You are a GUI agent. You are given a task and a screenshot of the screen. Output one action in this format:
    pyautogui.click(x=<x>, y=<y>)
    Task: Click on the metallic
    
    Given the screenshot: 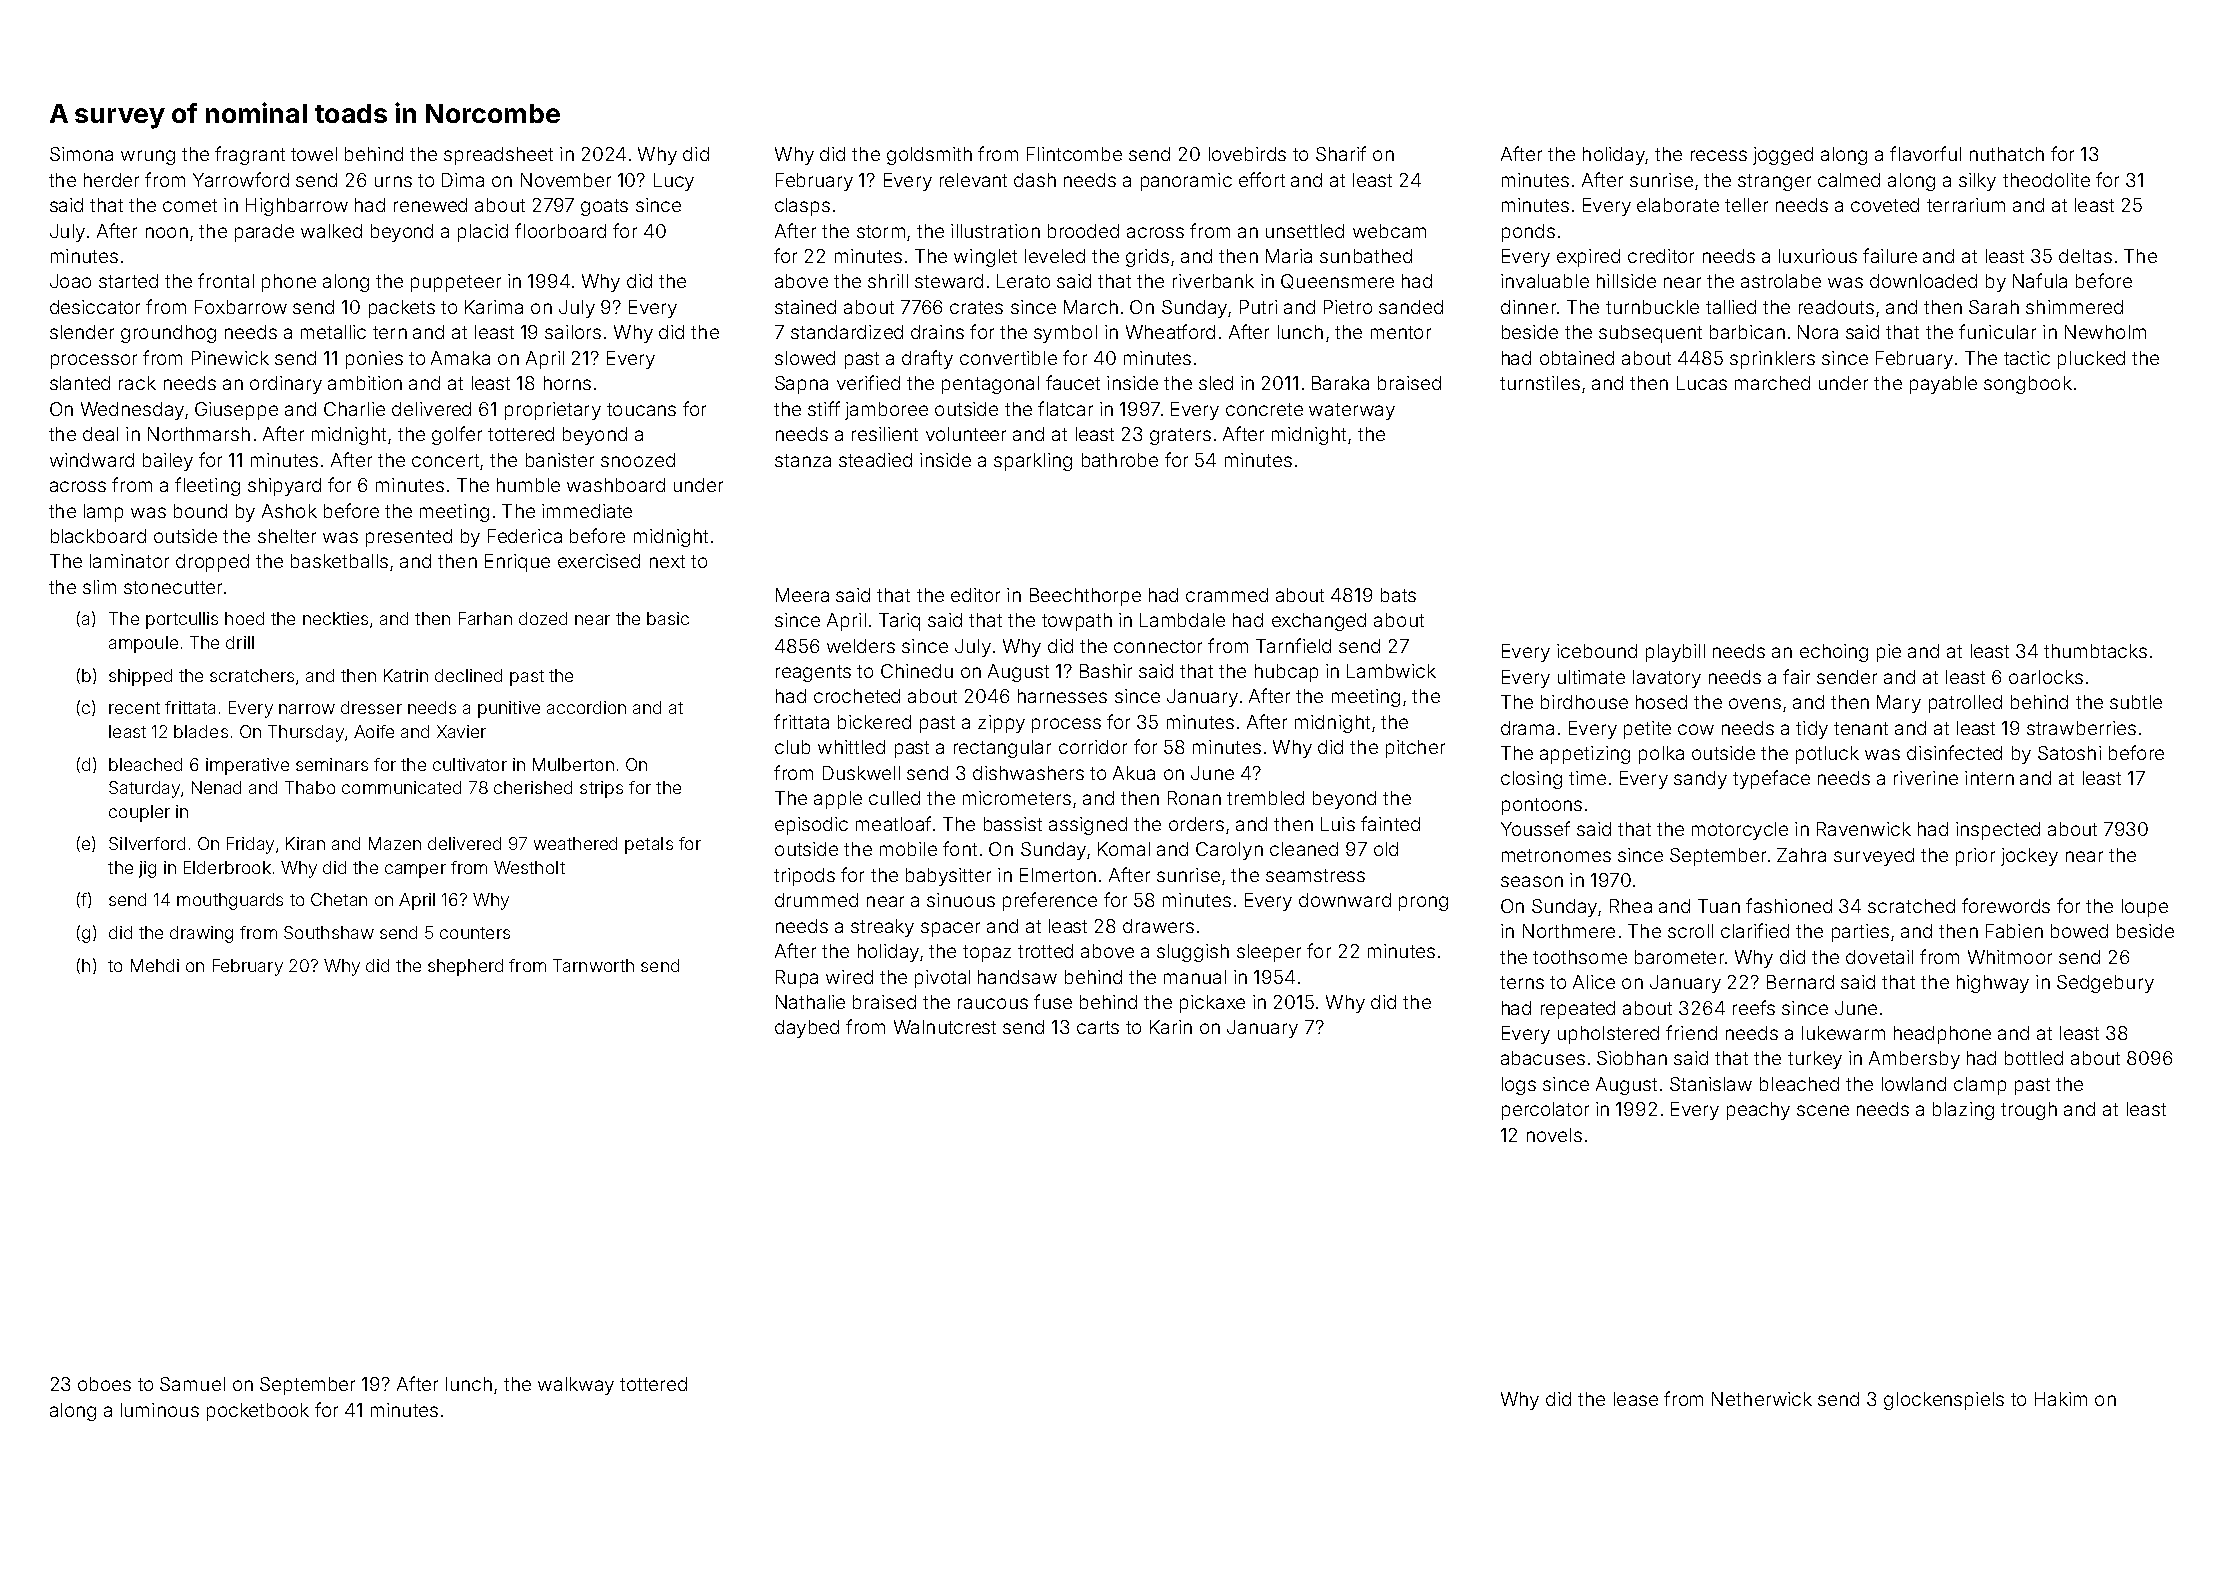 What is the action you would take?
    pyautogui.click(x=333, y=332)
